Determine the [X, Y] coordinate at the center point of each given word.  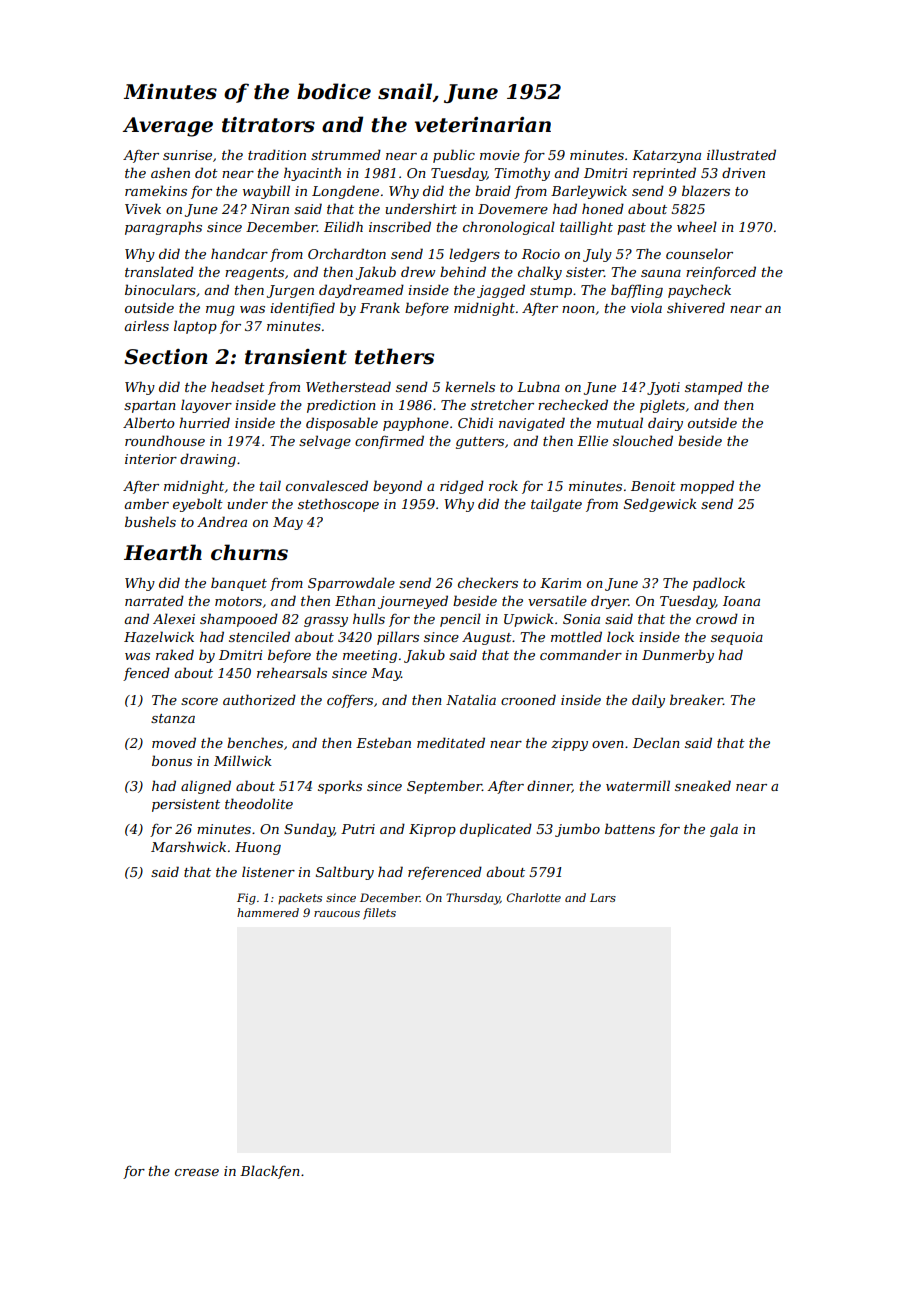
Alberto [149, 422]
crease [197, 1172]
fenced [146, 674]
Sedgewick [660, 505]
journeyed [413, 602]
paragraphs [163, 228]
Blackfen [270, 1172]
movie [500, 155]
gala [724, 830]
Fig [246, 899]
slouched [643, 440]
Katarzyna [666, 156]
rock [503, 485]
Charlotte [534, 897]
